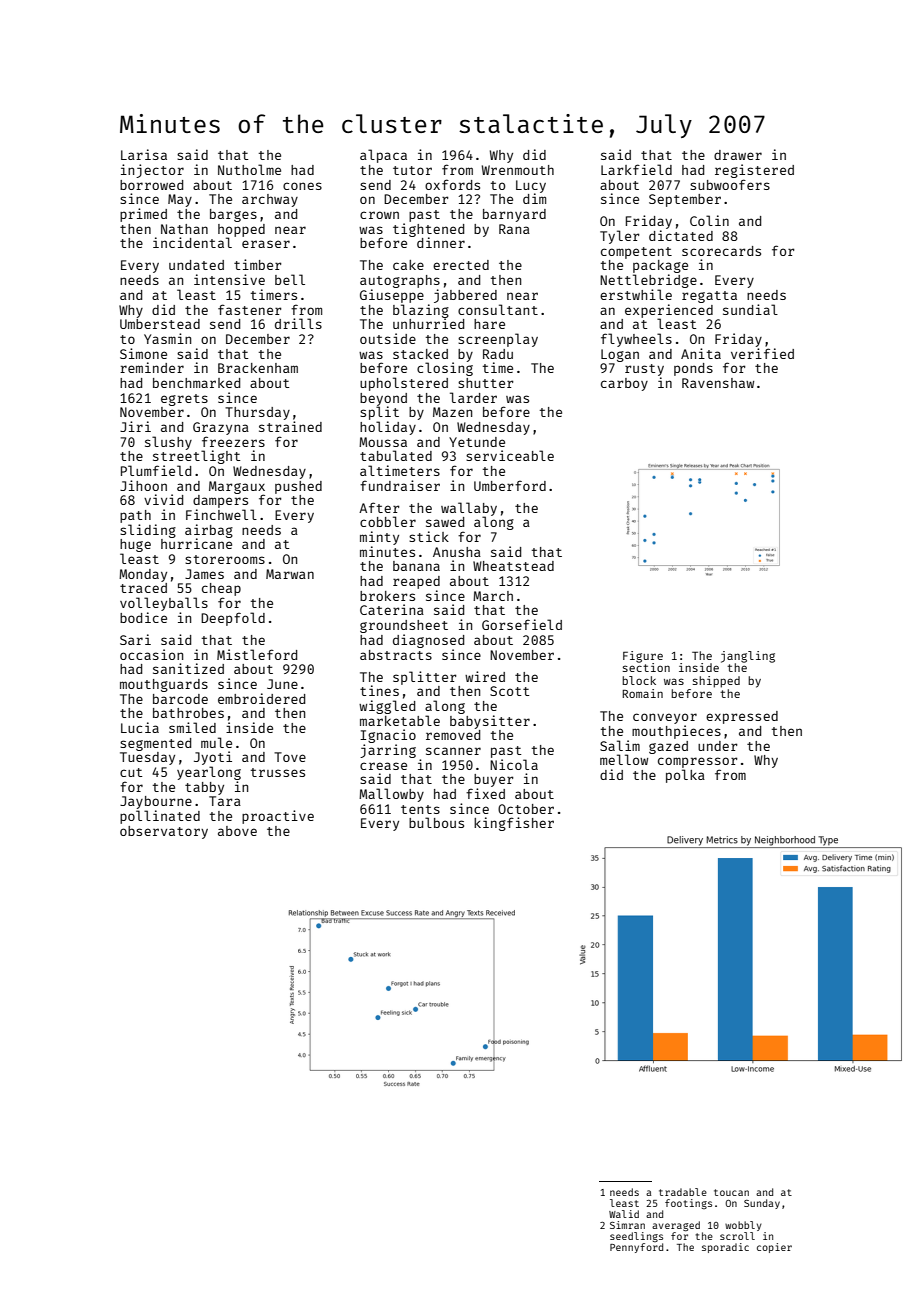  What do you see at coordinates (624, 759) in the screenshot?
I see `mellow` at bounding box center [624, 759].
